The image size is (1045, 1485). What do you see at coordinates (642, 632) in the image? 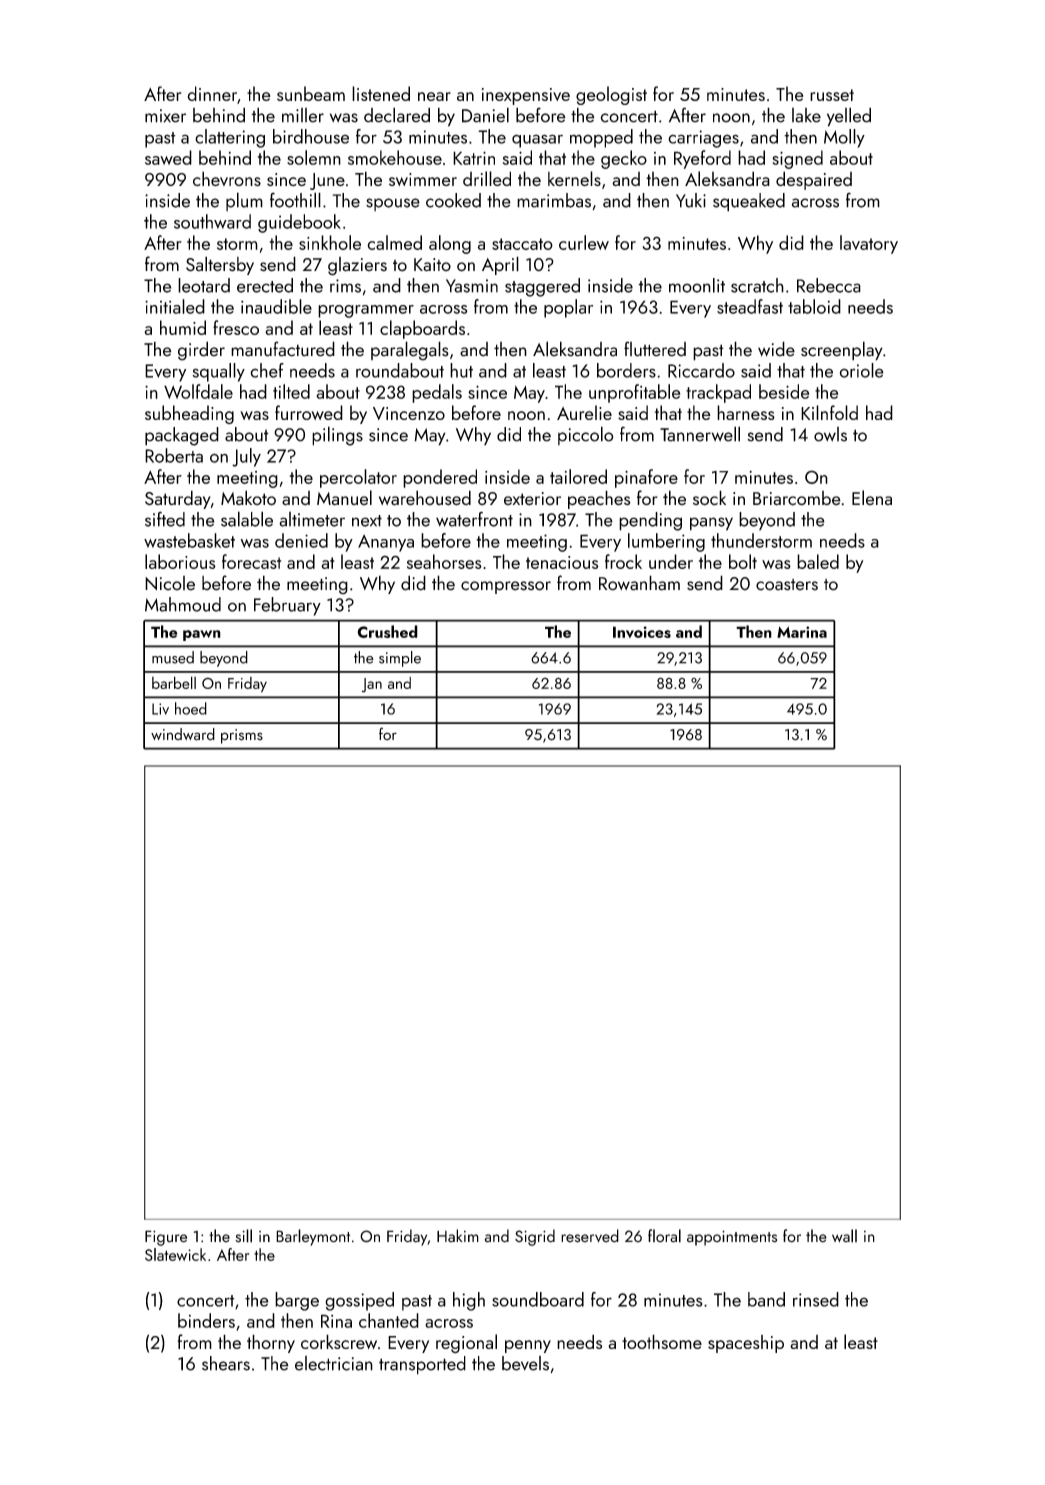
I see `Invoices` at bounding box center [642, 632].
